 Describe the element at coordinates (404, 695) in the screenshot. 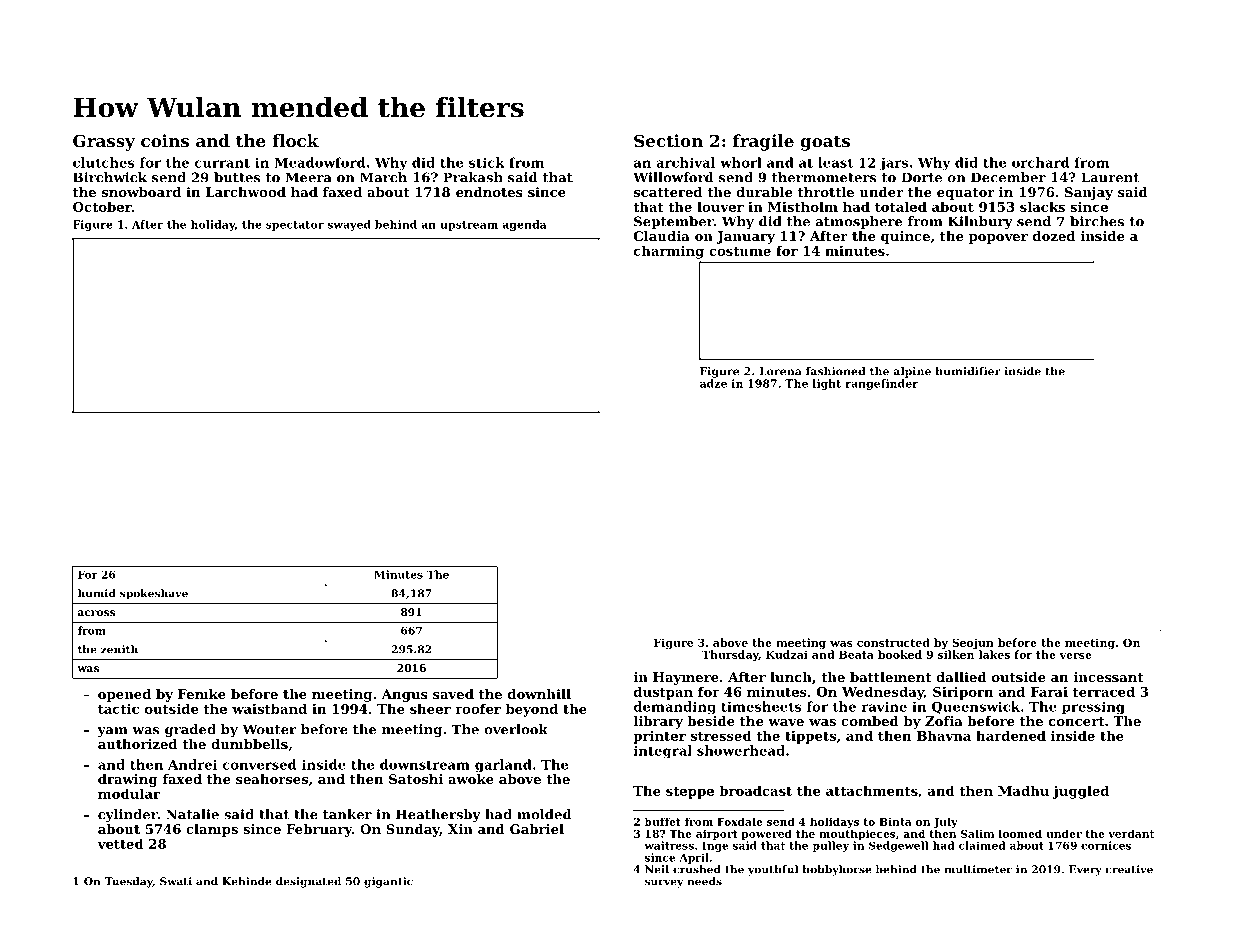

I see `Angus` at that location.
